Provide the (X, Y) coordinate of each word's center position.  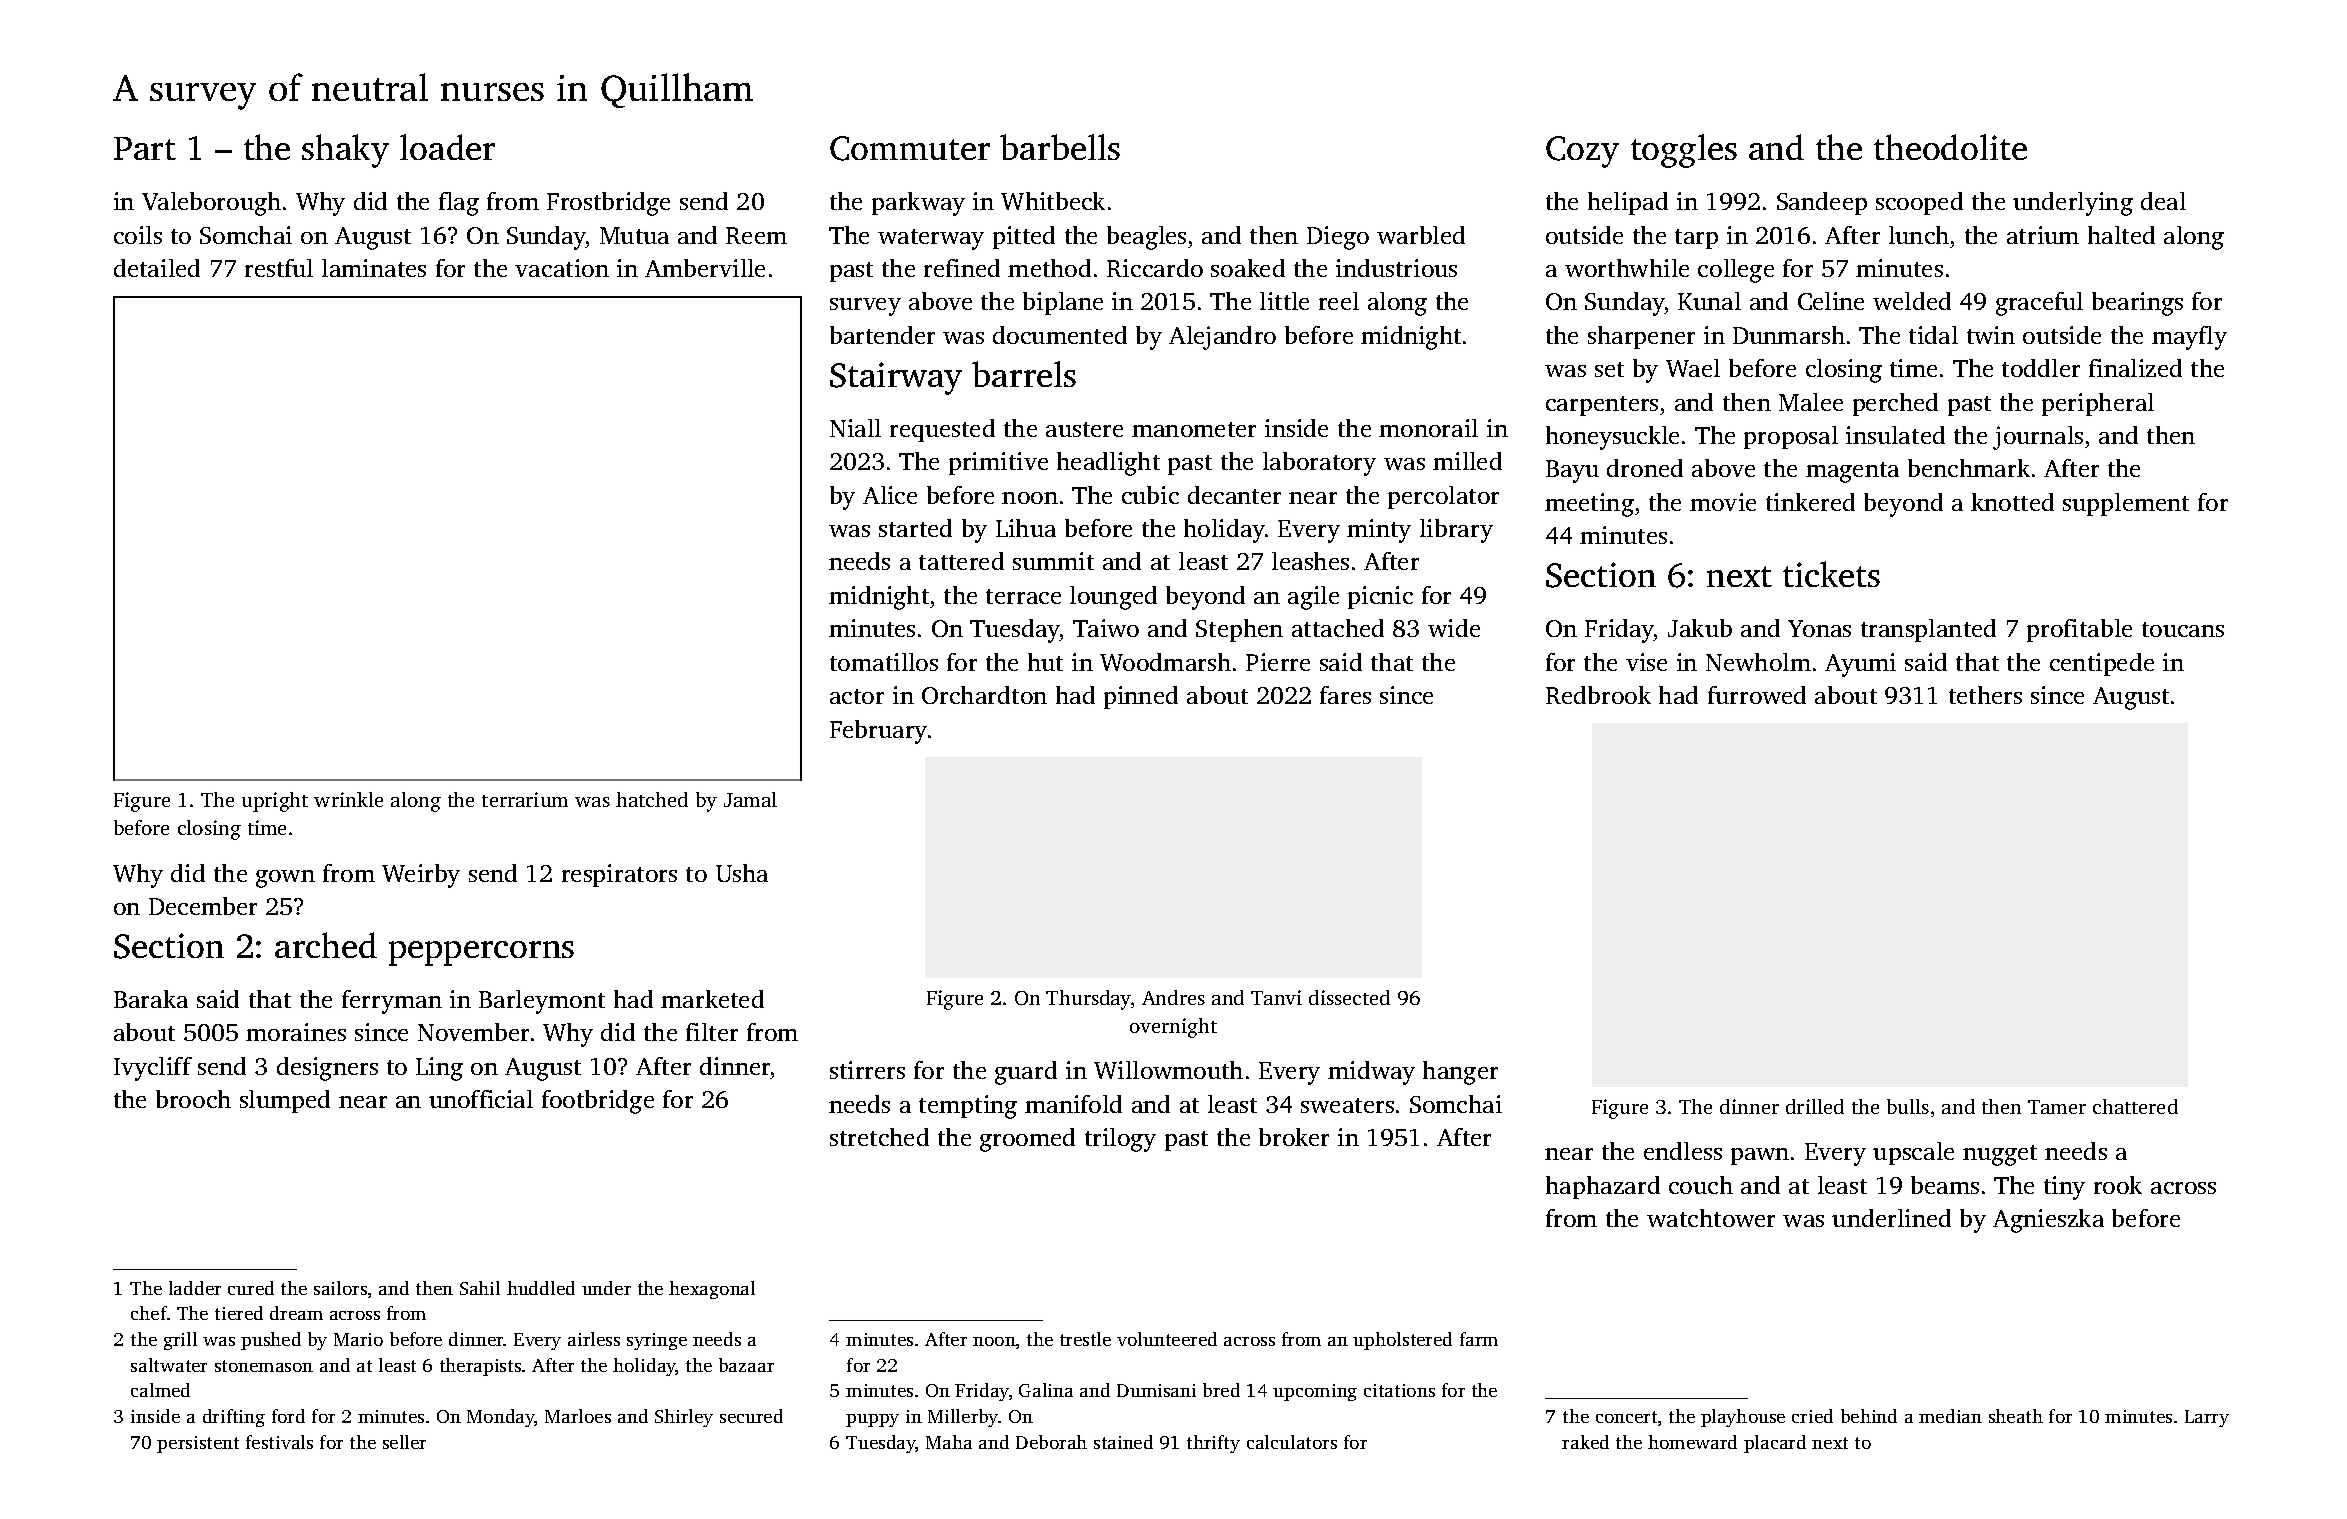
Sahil (480, 1288)
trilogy (1120, 1140)
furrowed (1757, 695)
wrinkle (348, 799)
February (878, 732)
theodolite (1950, 147)
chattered (2135, 1106)
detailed (157, 268)
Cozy (1582, 152)
